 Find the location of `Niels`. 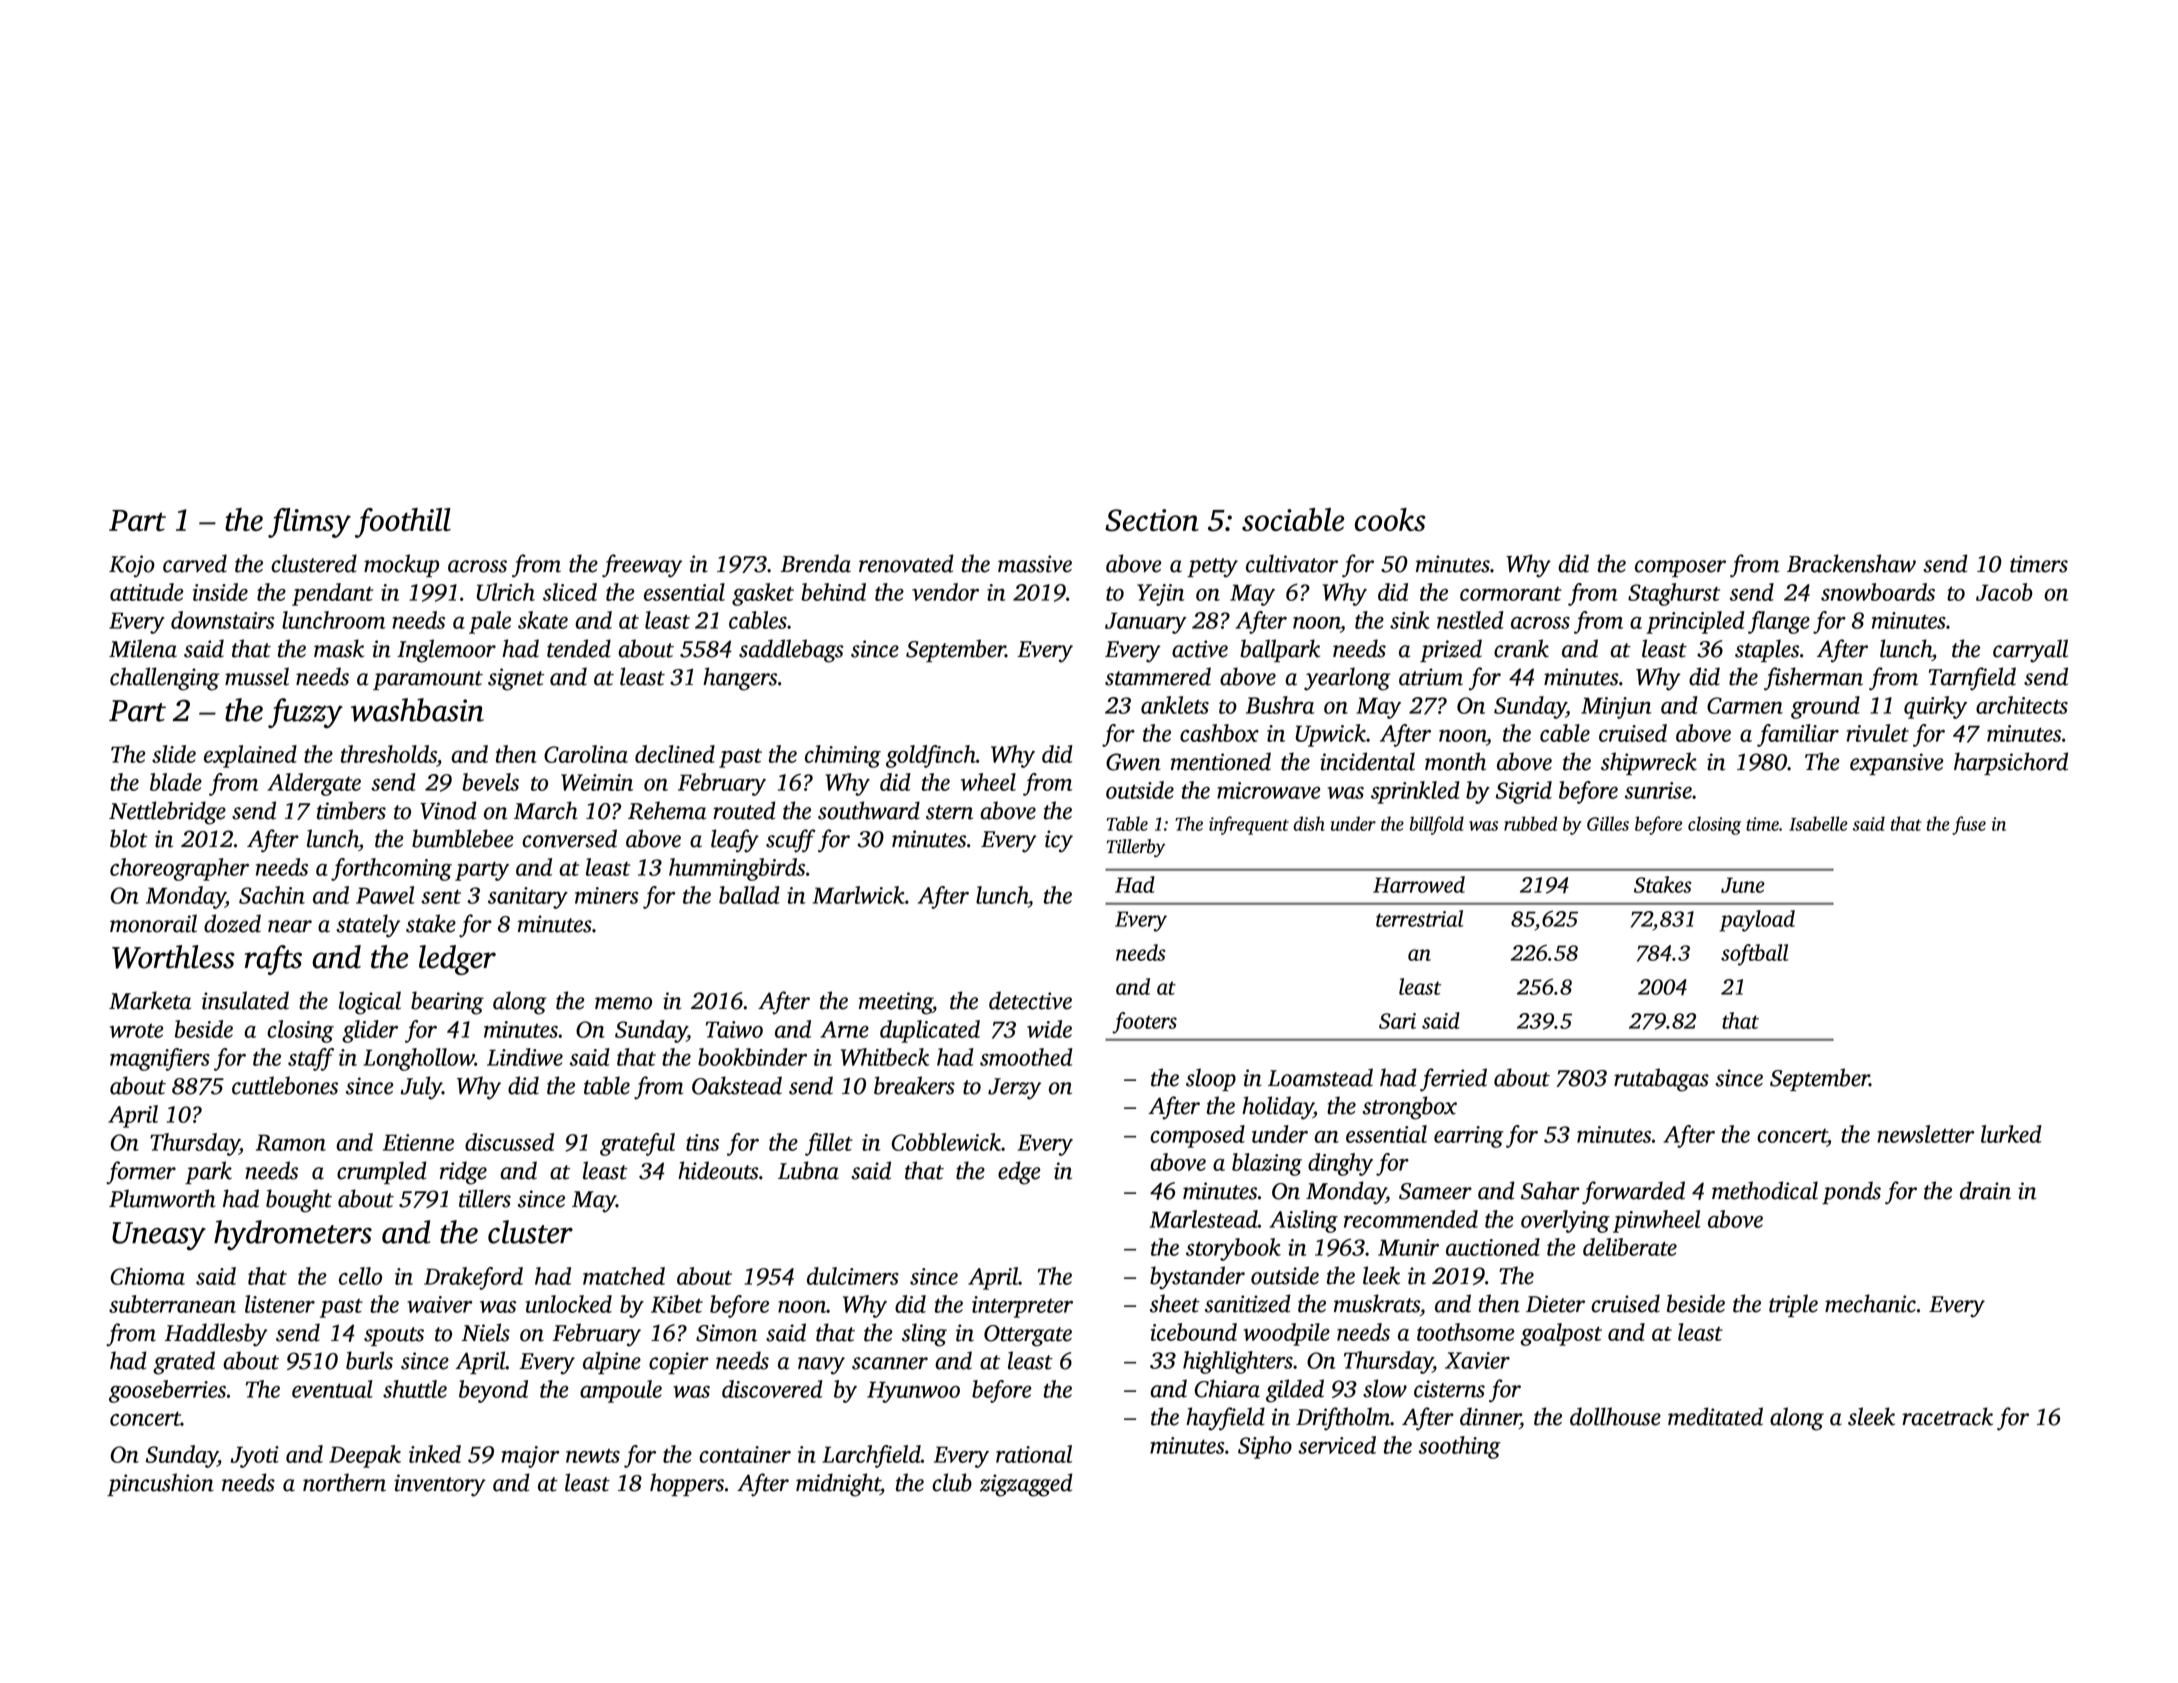

Niels is located at coordinates (486, 1332).
